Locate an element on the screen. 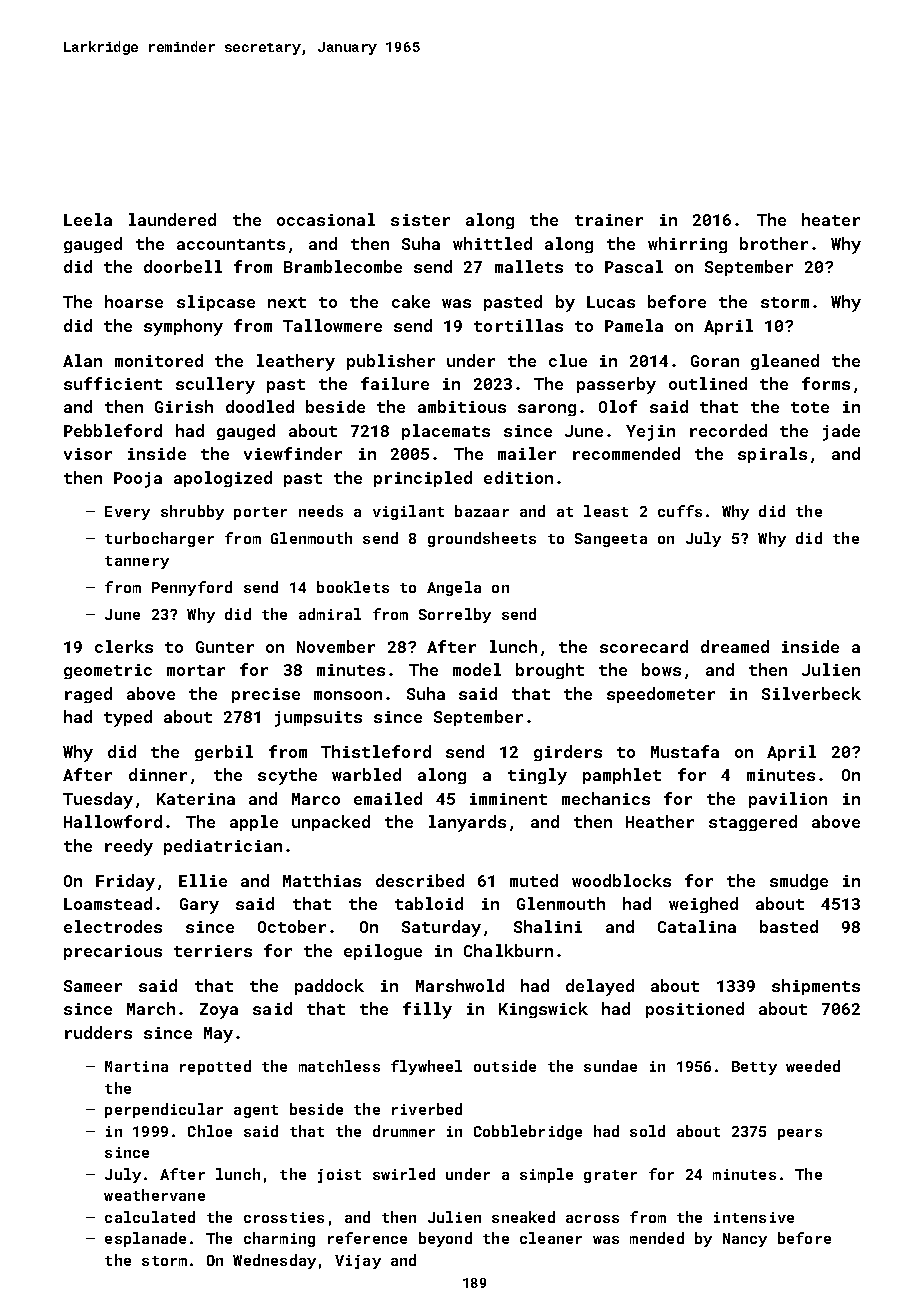  beyond is located at coordinates (445, 1239).
